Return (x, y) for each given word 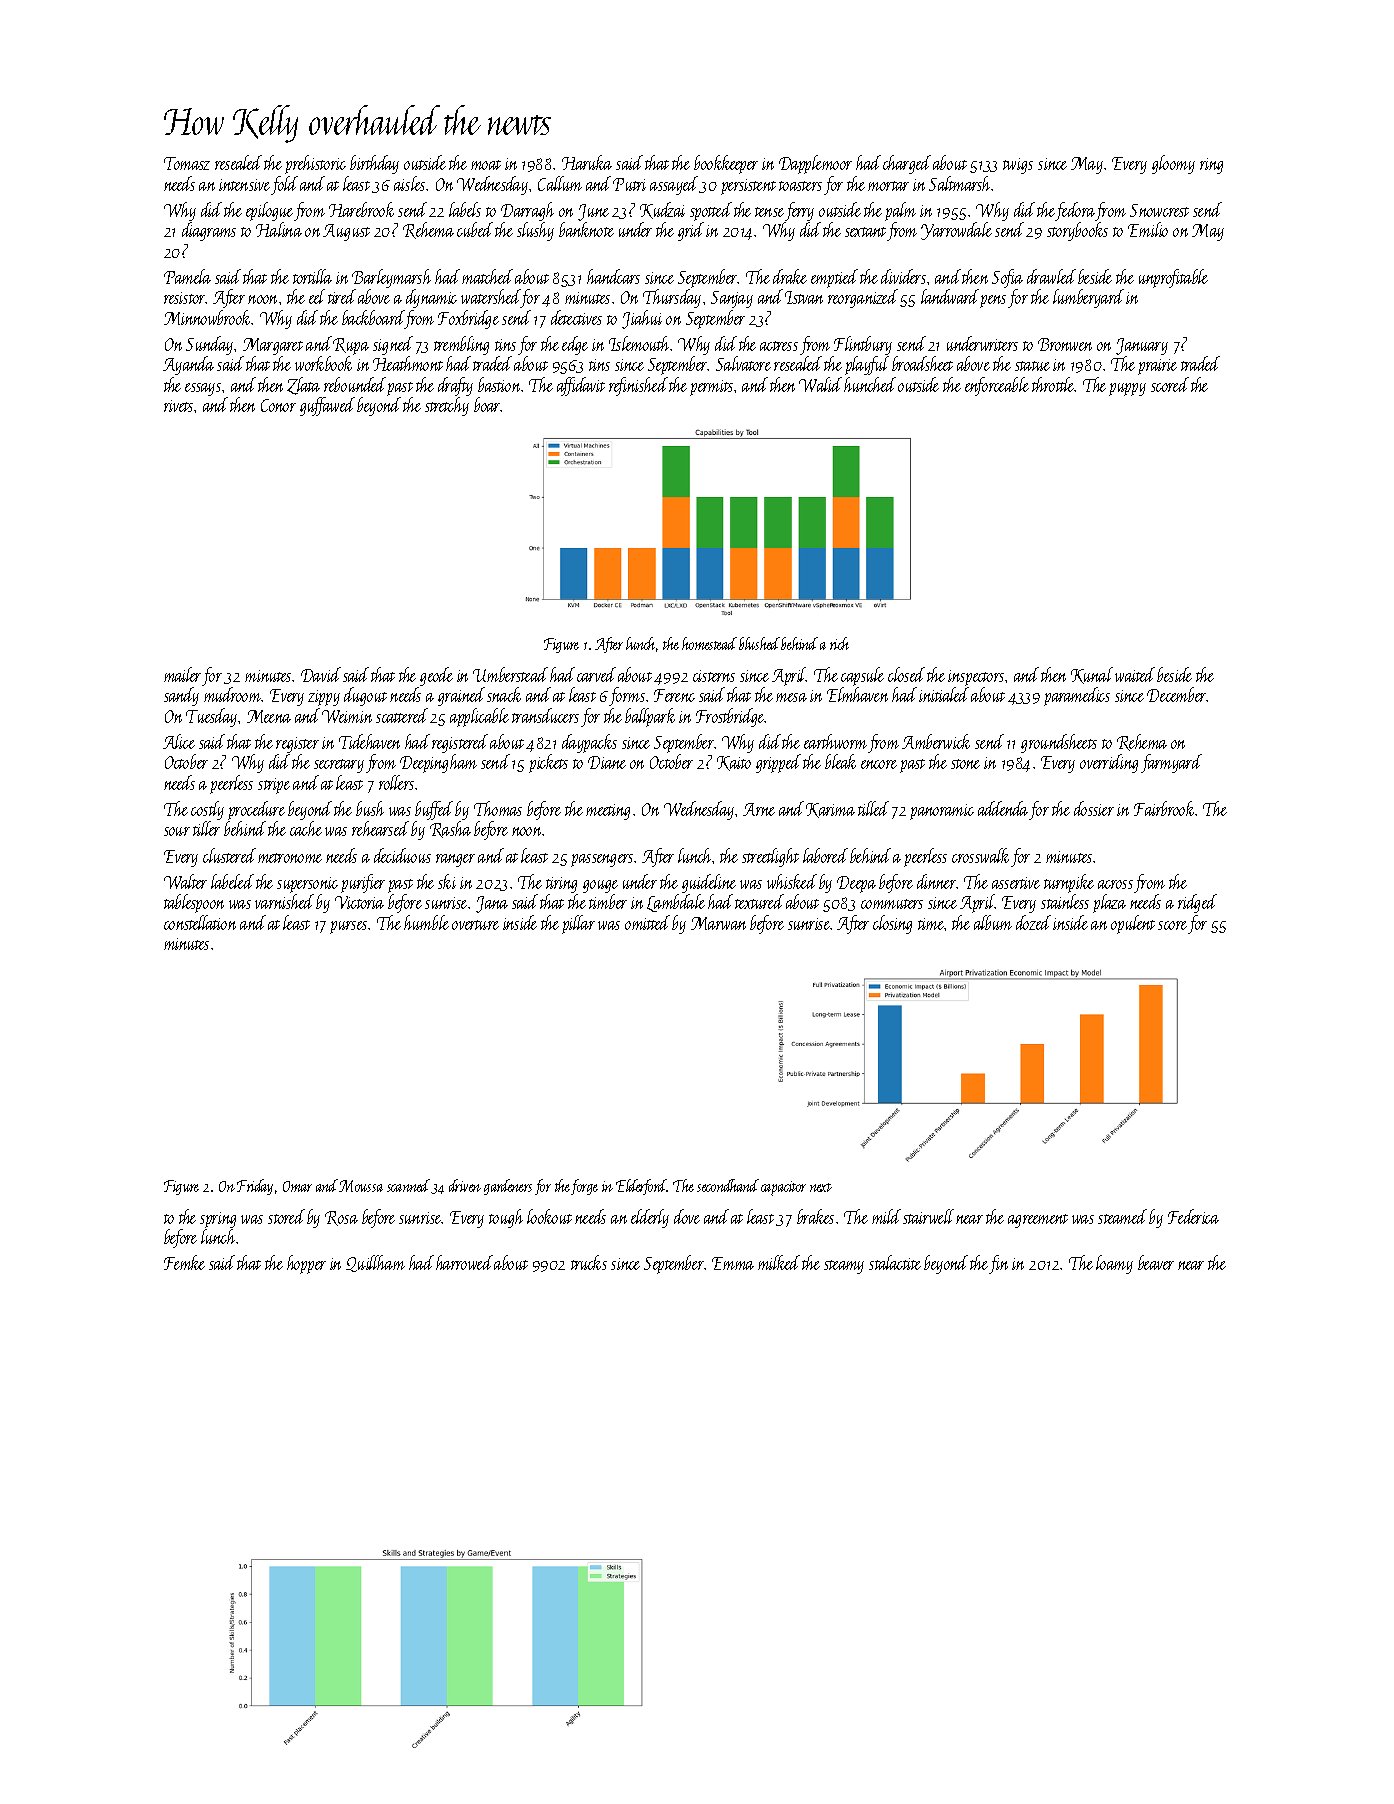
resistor (185, 298)
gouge (600, 886)
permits (711, 388)
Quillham (375, 1263)
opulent (1133, 924)
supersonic (307, 885)
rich (839, 643)
